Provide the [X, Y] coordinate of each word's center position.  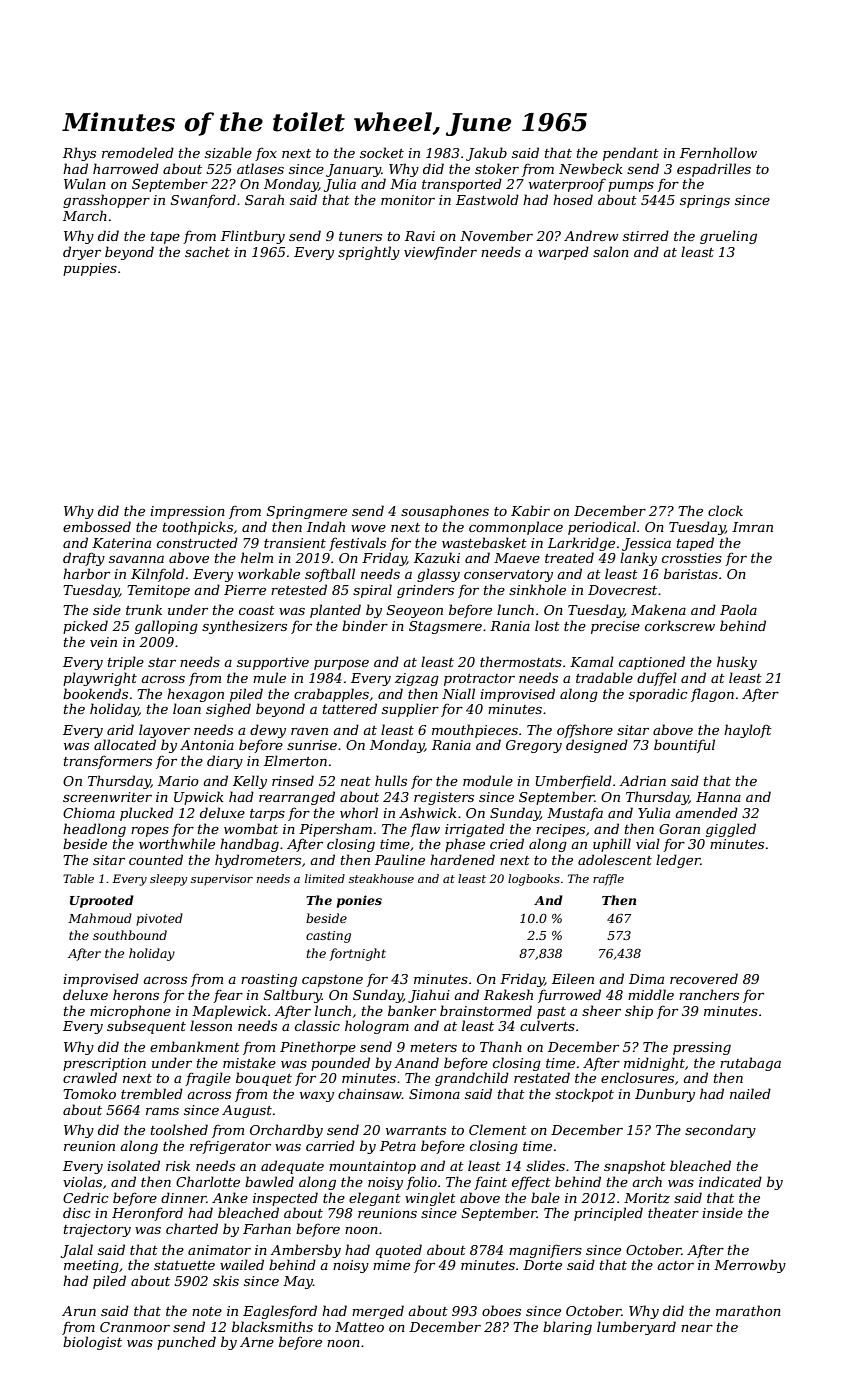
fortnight [357, 954]
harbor [86, 573]
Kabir [530, 510]
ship [639, 1012]
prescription [104, 1064]
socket [382, 152]
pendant [631, 154]
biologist [92, 1343]
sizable [228, 153]
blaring [567, 1328]
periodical [602, 528]
